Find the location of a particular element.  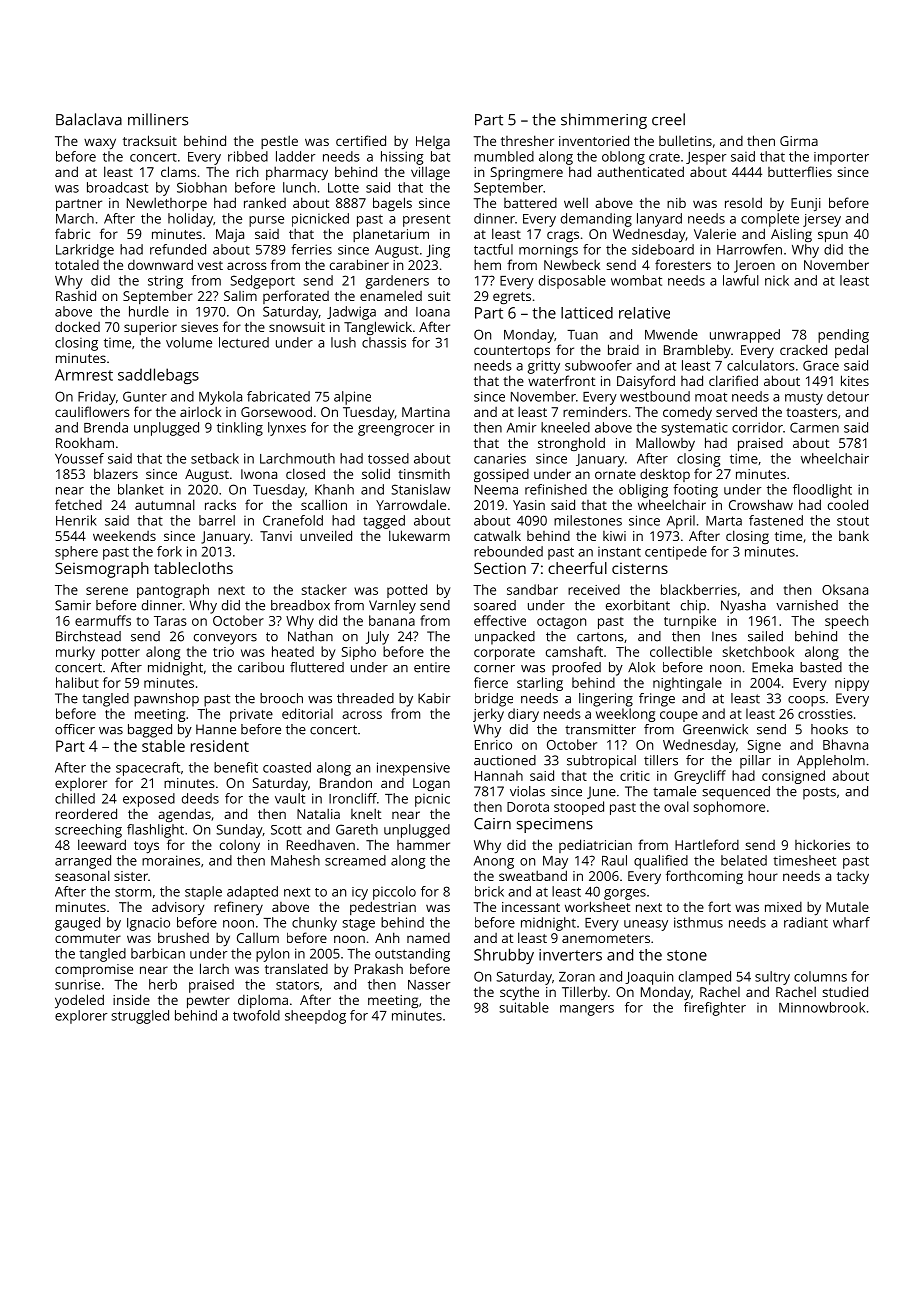

setback is located at coordinates (215, 458).
